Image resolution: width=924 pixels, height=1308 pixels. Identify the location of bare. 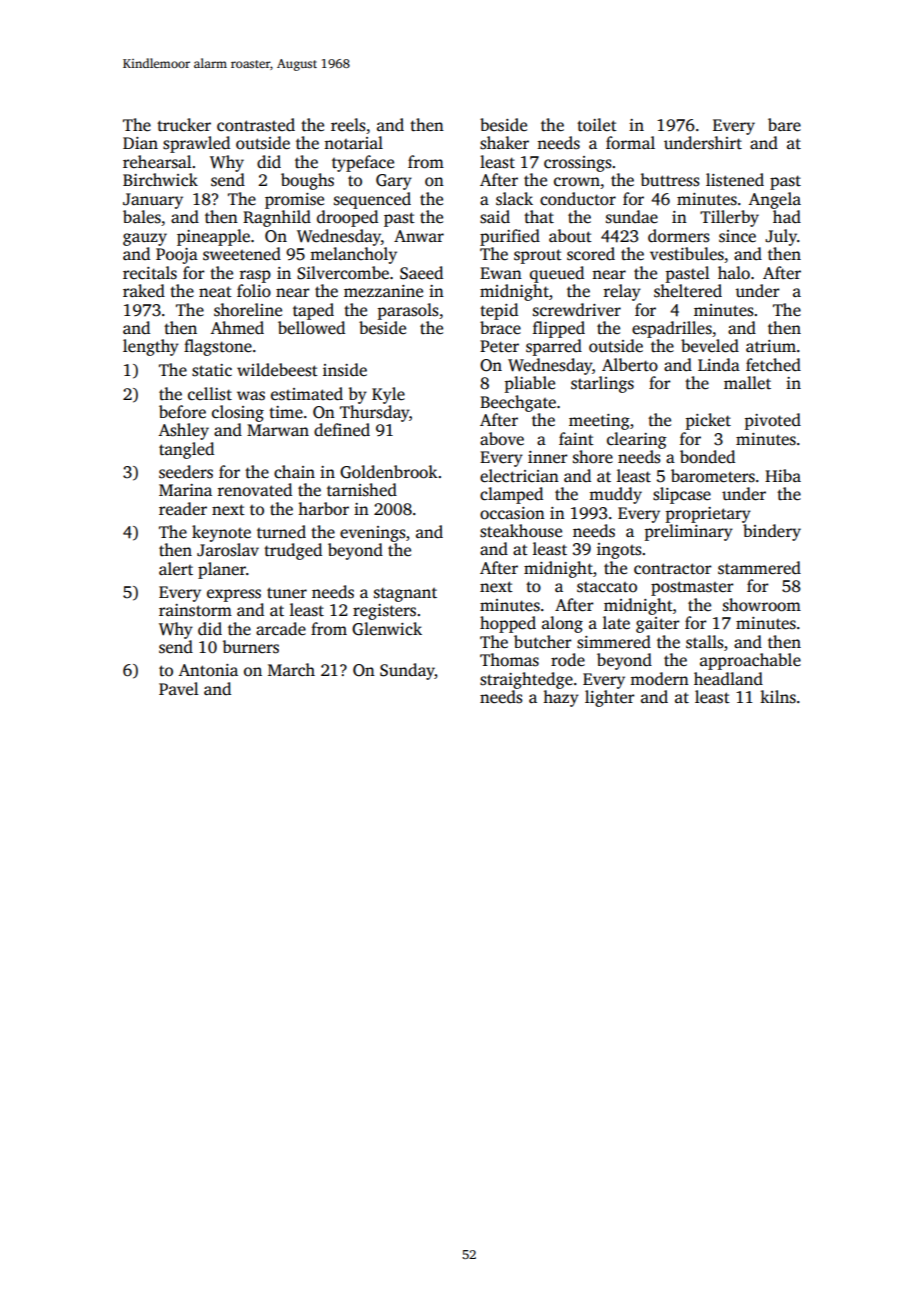
(784, 125).
